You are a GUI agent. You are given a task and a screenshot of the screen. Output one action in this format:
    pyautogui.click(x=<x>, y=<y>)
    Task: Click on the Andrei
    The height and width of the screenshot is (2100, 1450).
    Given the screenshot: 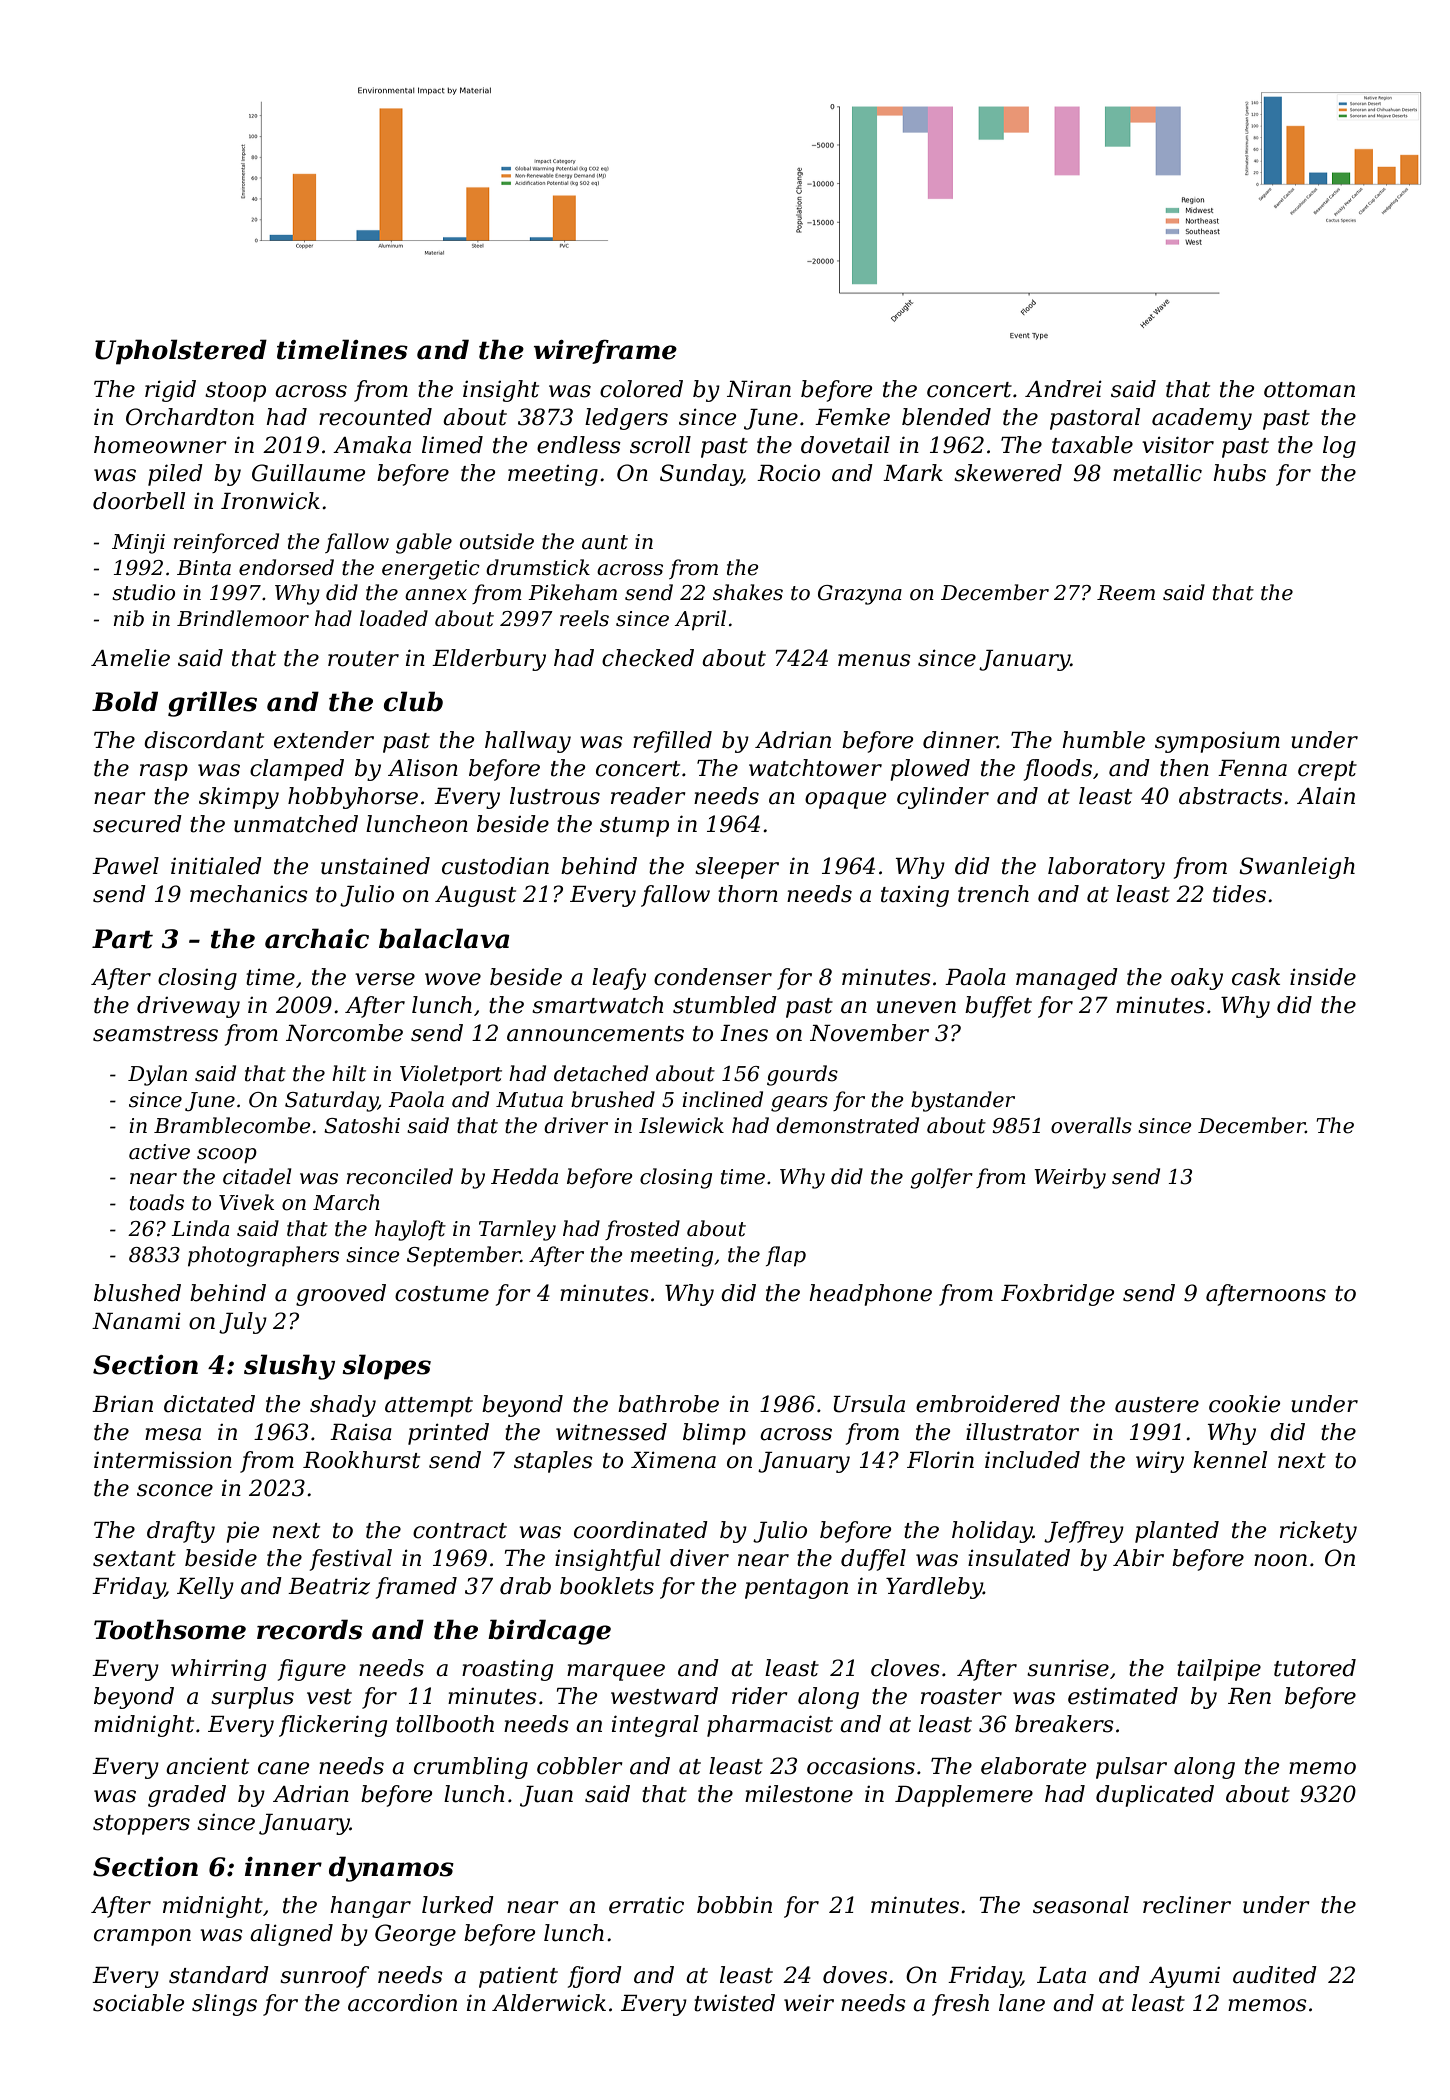 What is the action you would take?
    pyautogui.click(x=1063, y=389)
